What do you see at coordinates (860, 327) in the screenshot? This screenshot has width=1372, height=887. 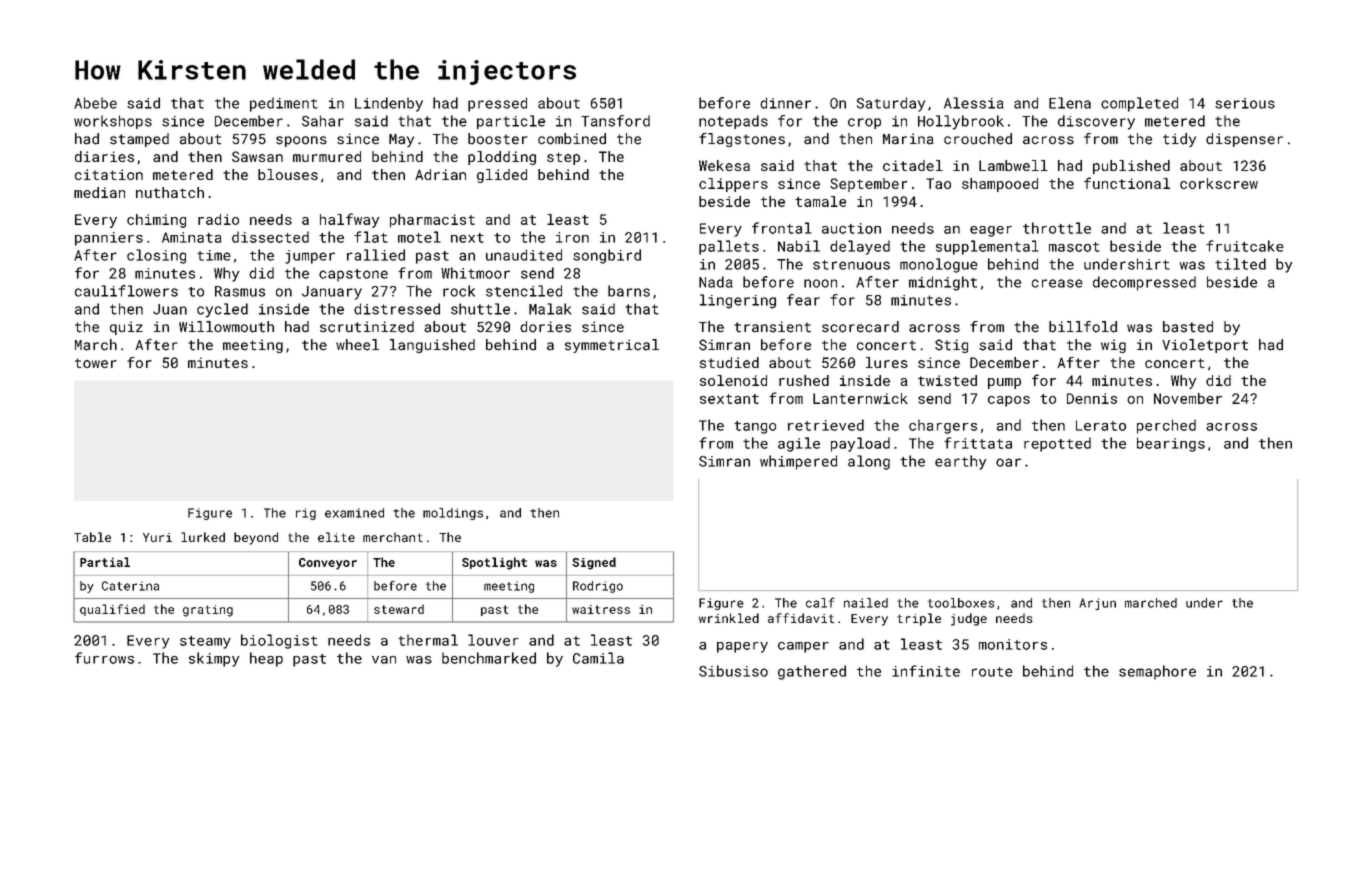 I see `scorecard` at bounding box center [860, 327].
